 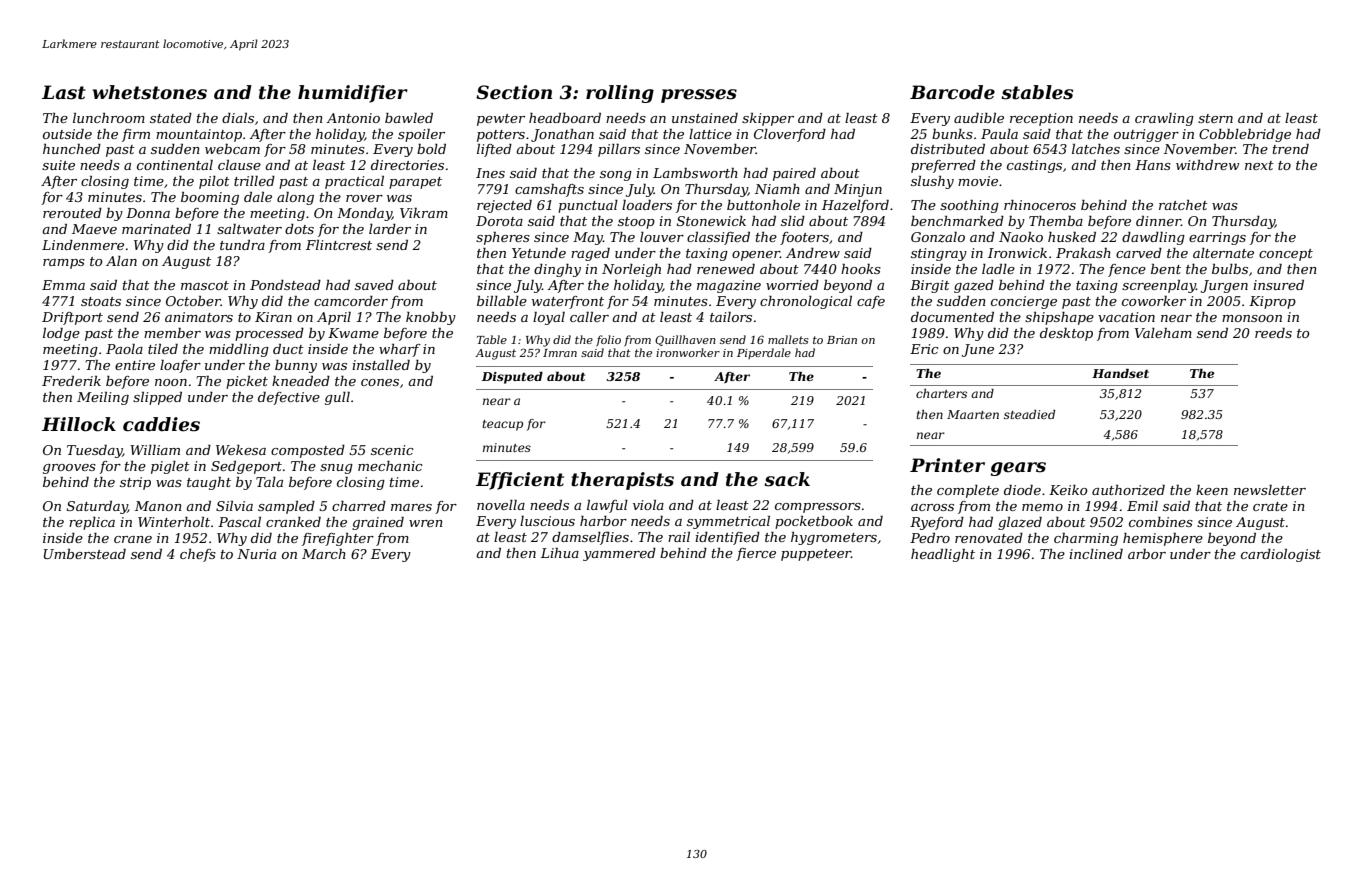 I want to click on latches, so click(x=1096, y=149).
